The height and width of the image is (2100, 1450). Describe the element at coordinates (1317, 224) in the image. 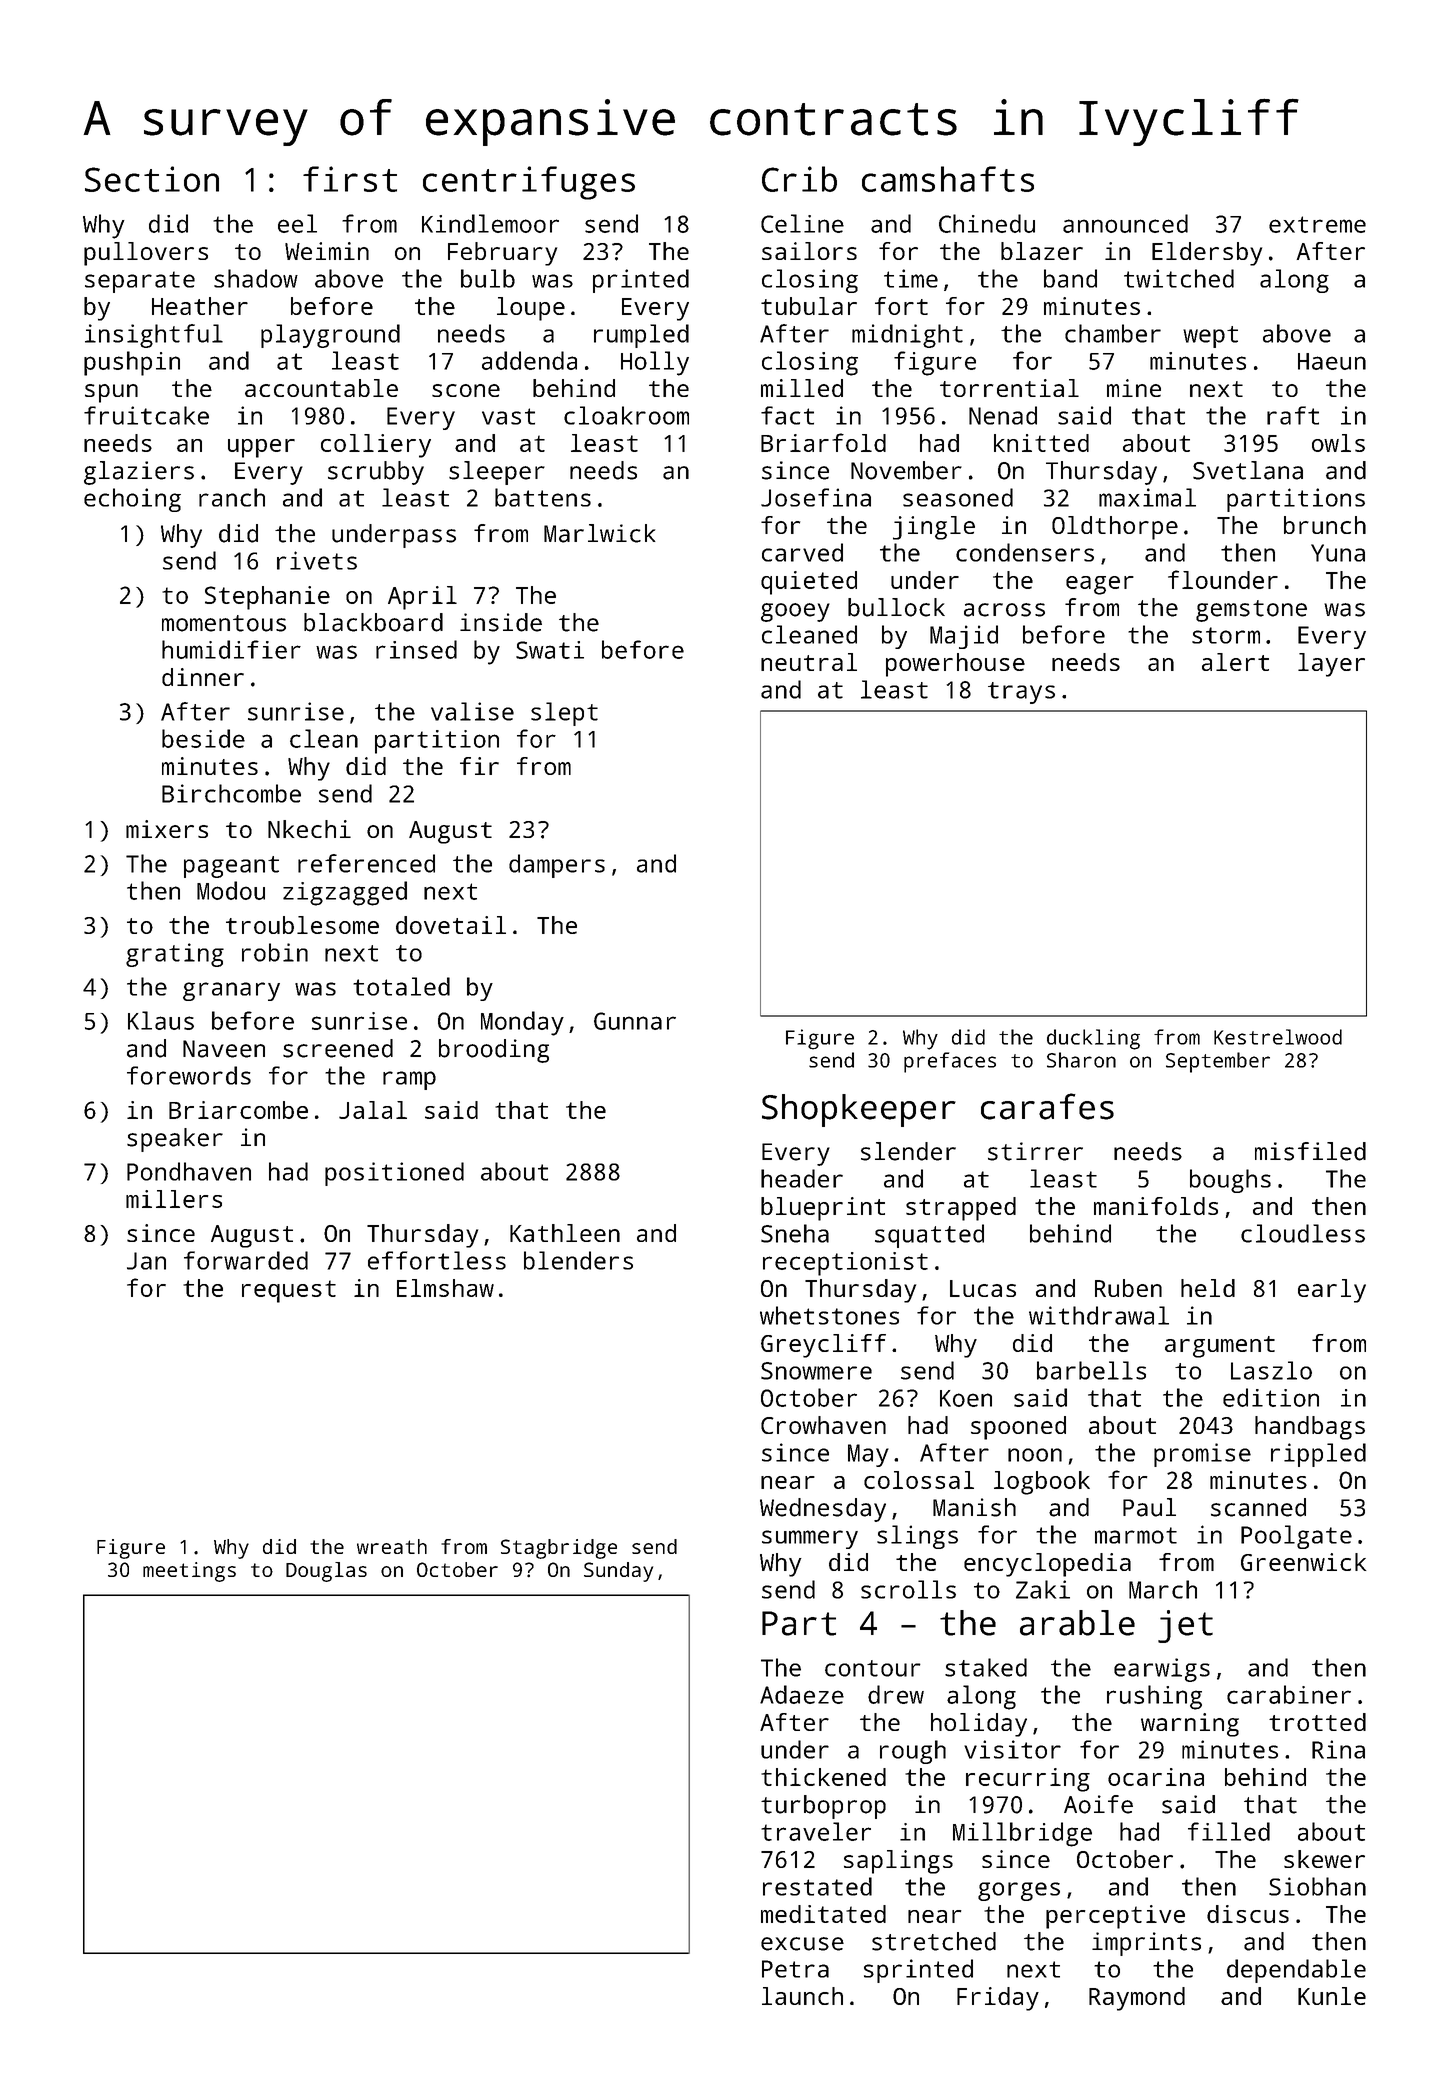

I see `extreme` at that location.
